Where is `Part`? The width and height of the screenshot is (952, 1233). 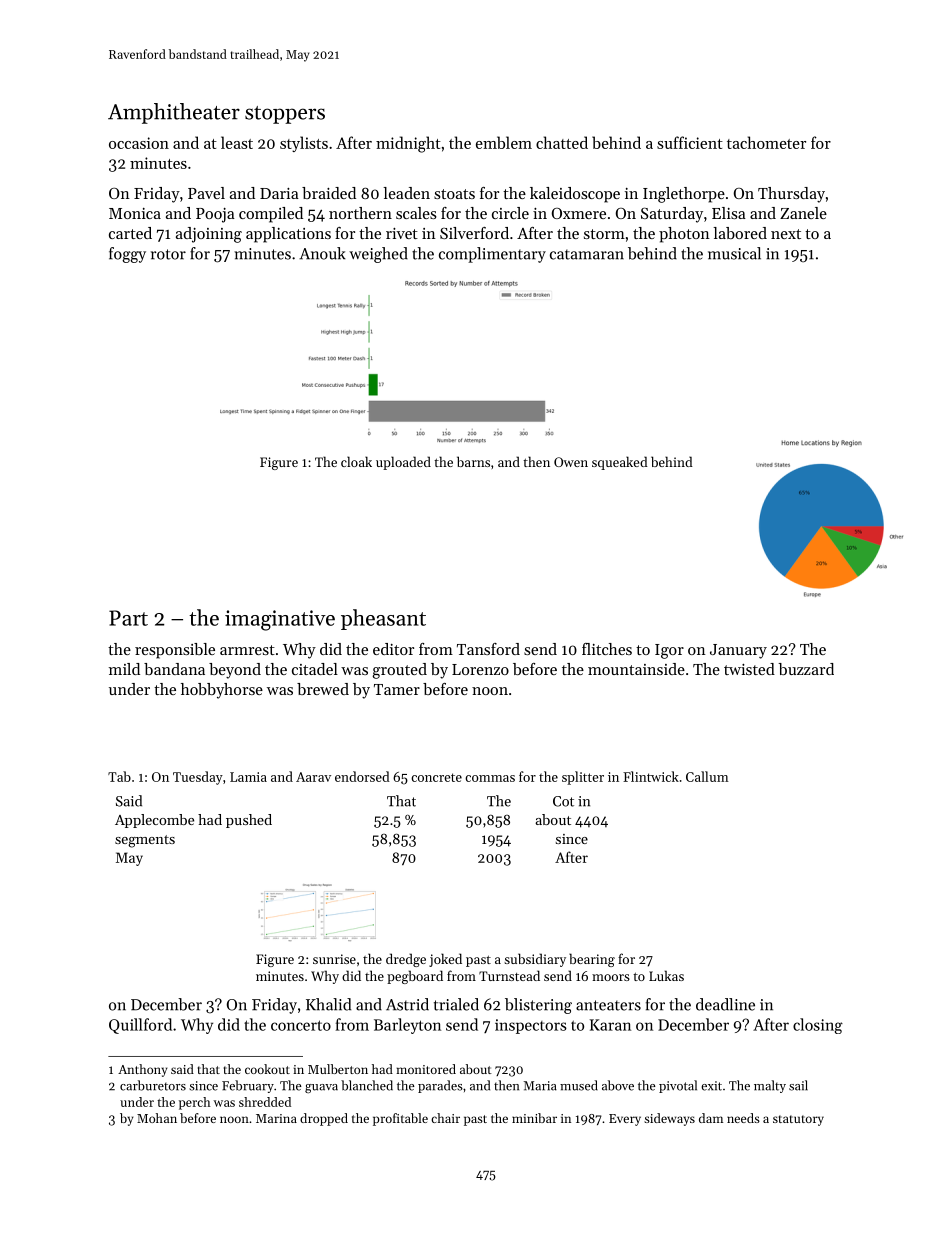 Part is located at coordinates (128, 618).
